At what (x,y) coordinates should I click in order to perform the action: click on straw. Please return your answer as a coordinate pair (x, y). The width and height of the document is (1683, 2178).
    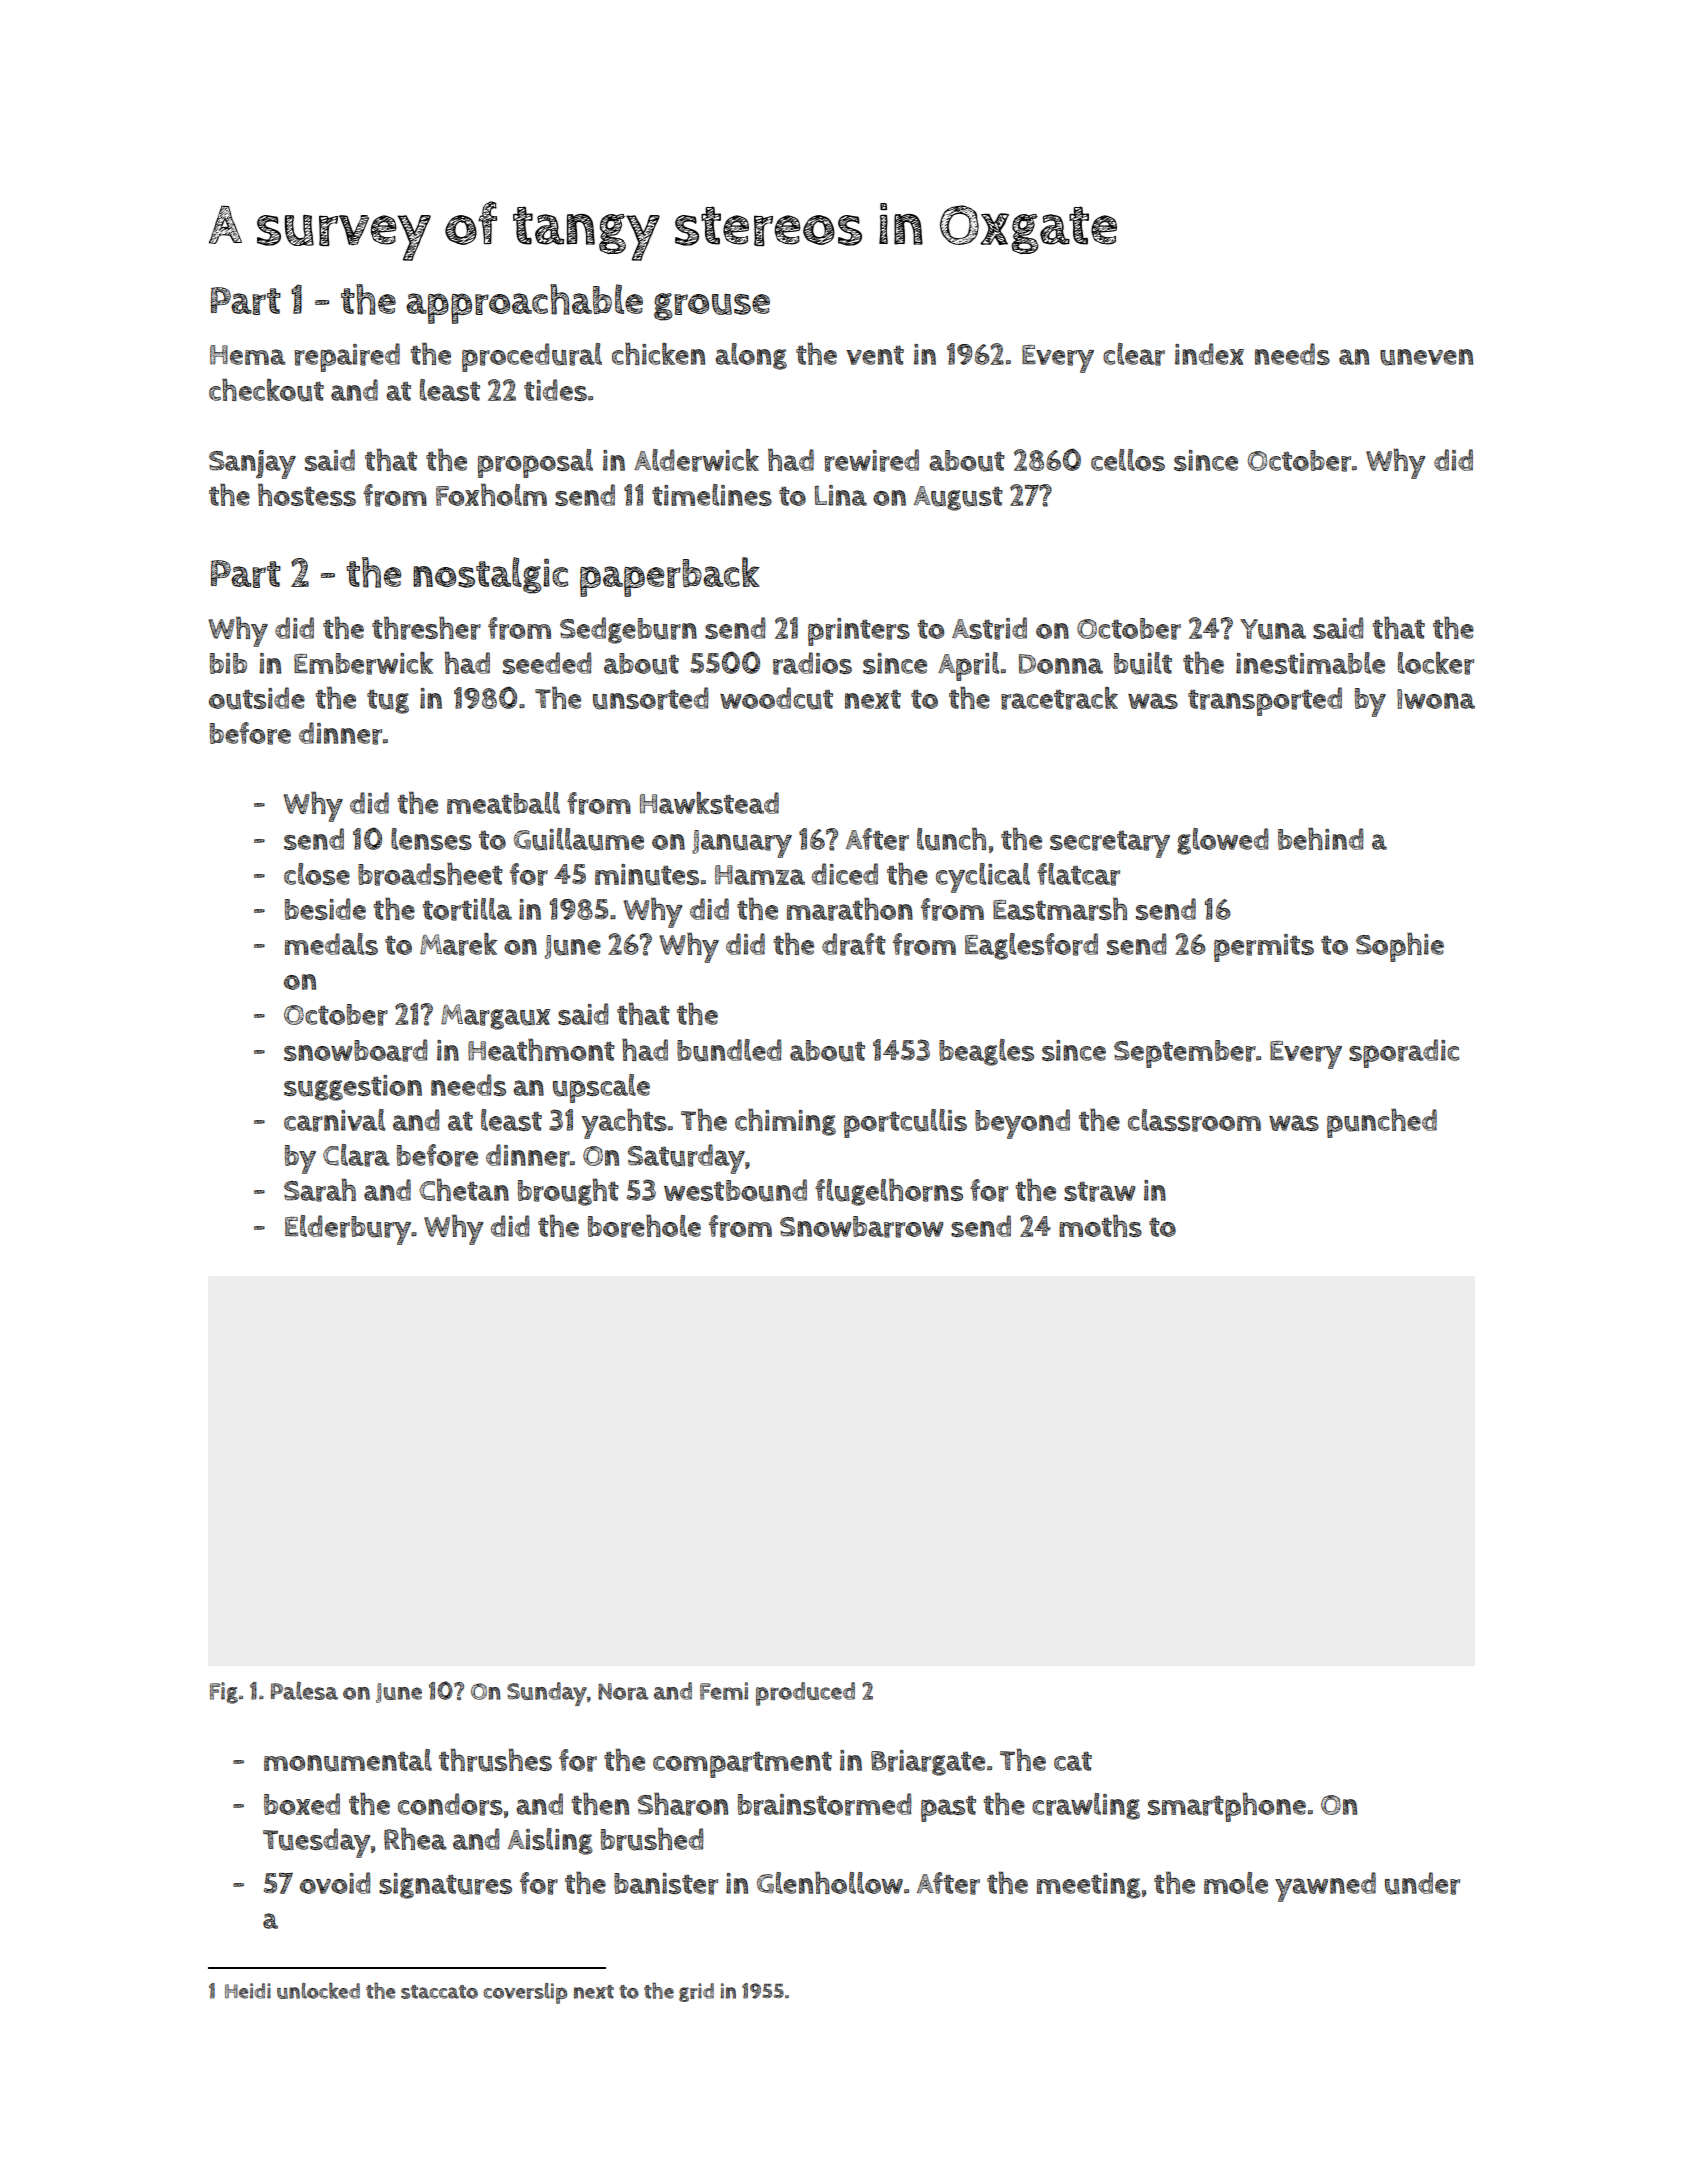
    Looking at the image, I should click on (1100, 1191).
